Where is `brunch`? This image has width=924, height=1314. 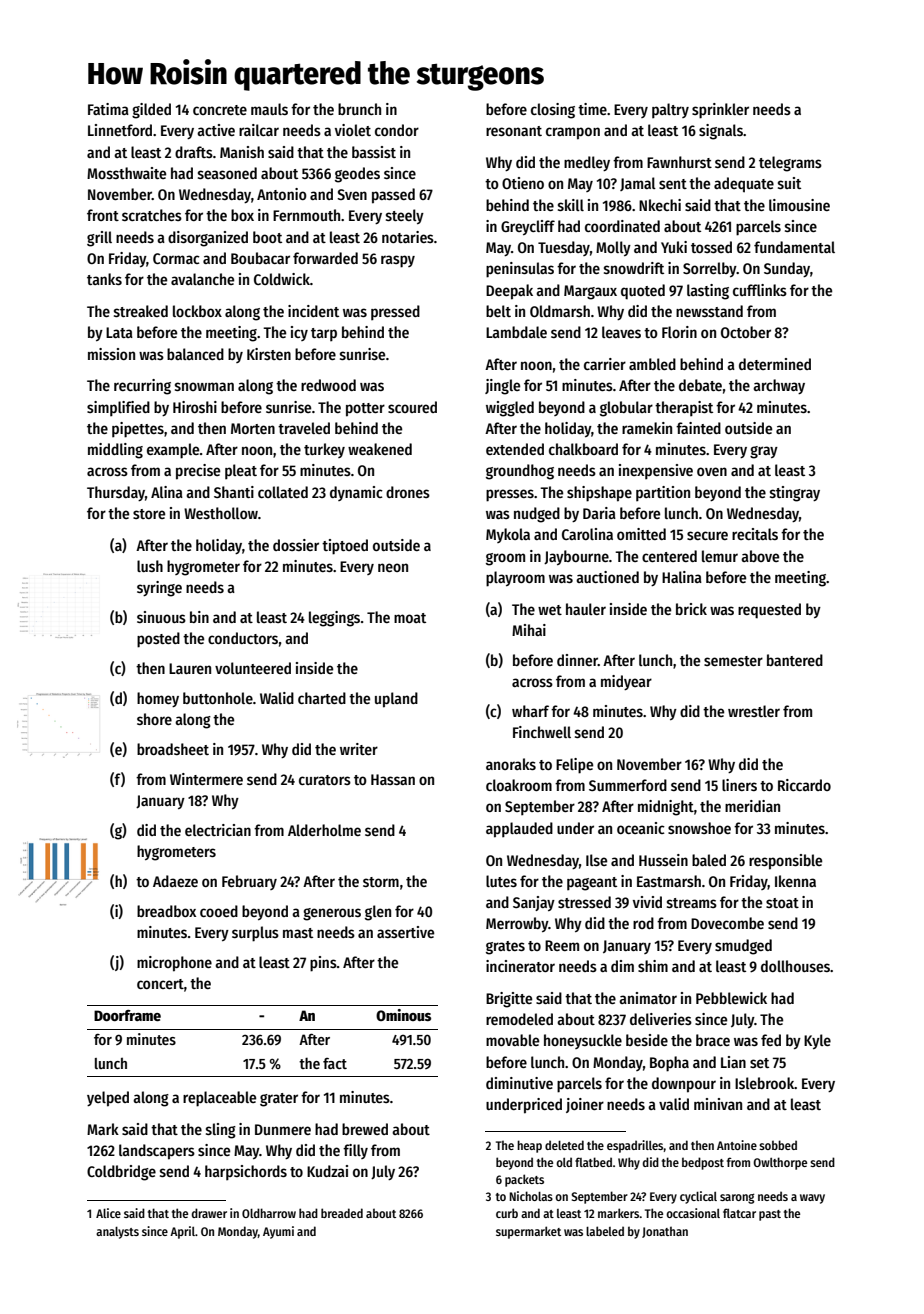 brunch is located at coordinates (359, 109).
